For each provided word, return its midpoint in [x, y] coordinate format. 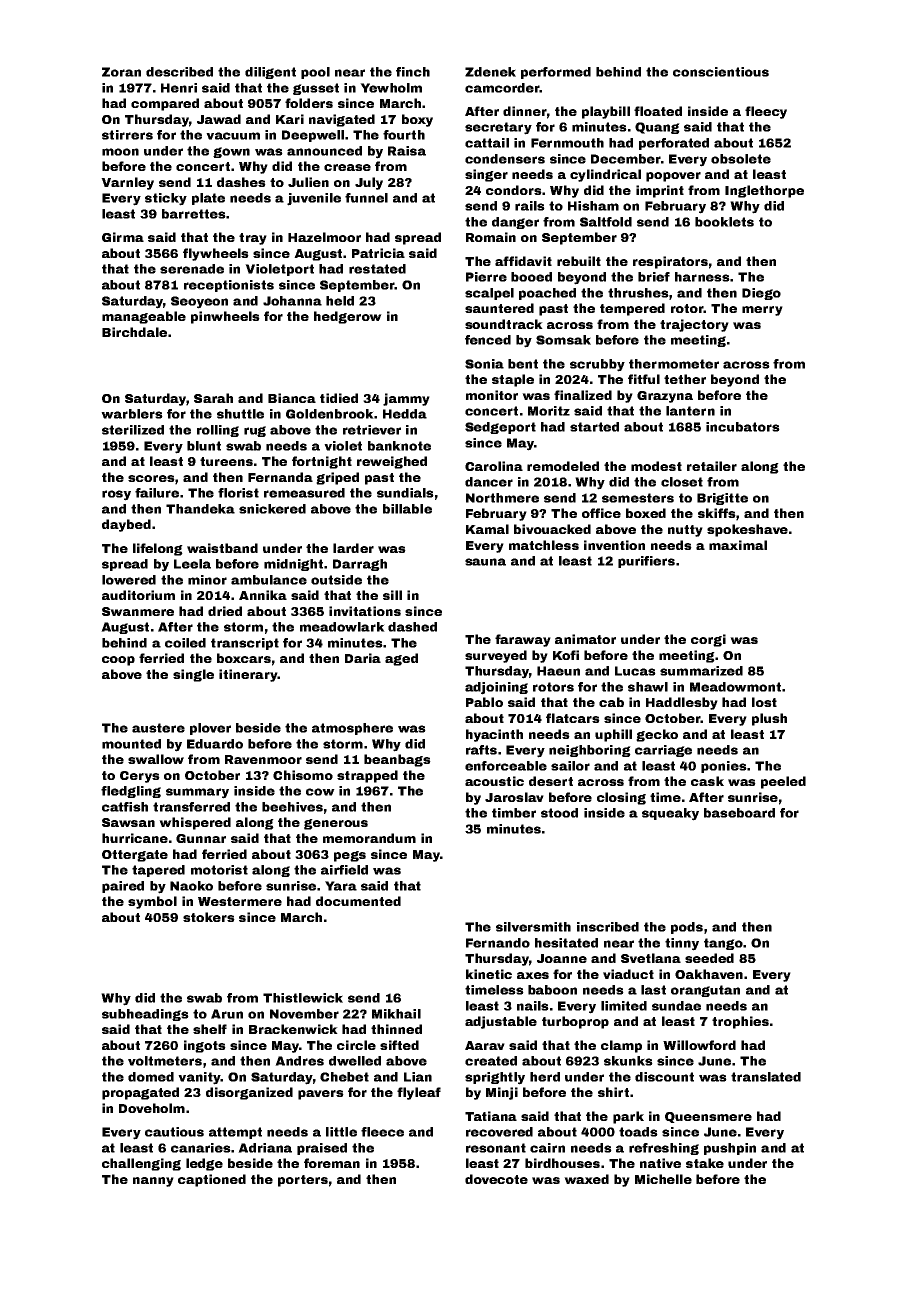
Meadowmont [735, 687]
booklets [724, 222]
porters [303, 1181]
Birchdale [134, 332]
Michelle [663, 1179]
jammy [406, 399]
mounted [131, 744]
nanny [153, 1182]
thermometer [674, 364]
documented [358, 901]
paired [123, 887]
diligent [270, 73]
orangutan [705, 991]
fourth [404, 135]
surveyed [496, 656]
